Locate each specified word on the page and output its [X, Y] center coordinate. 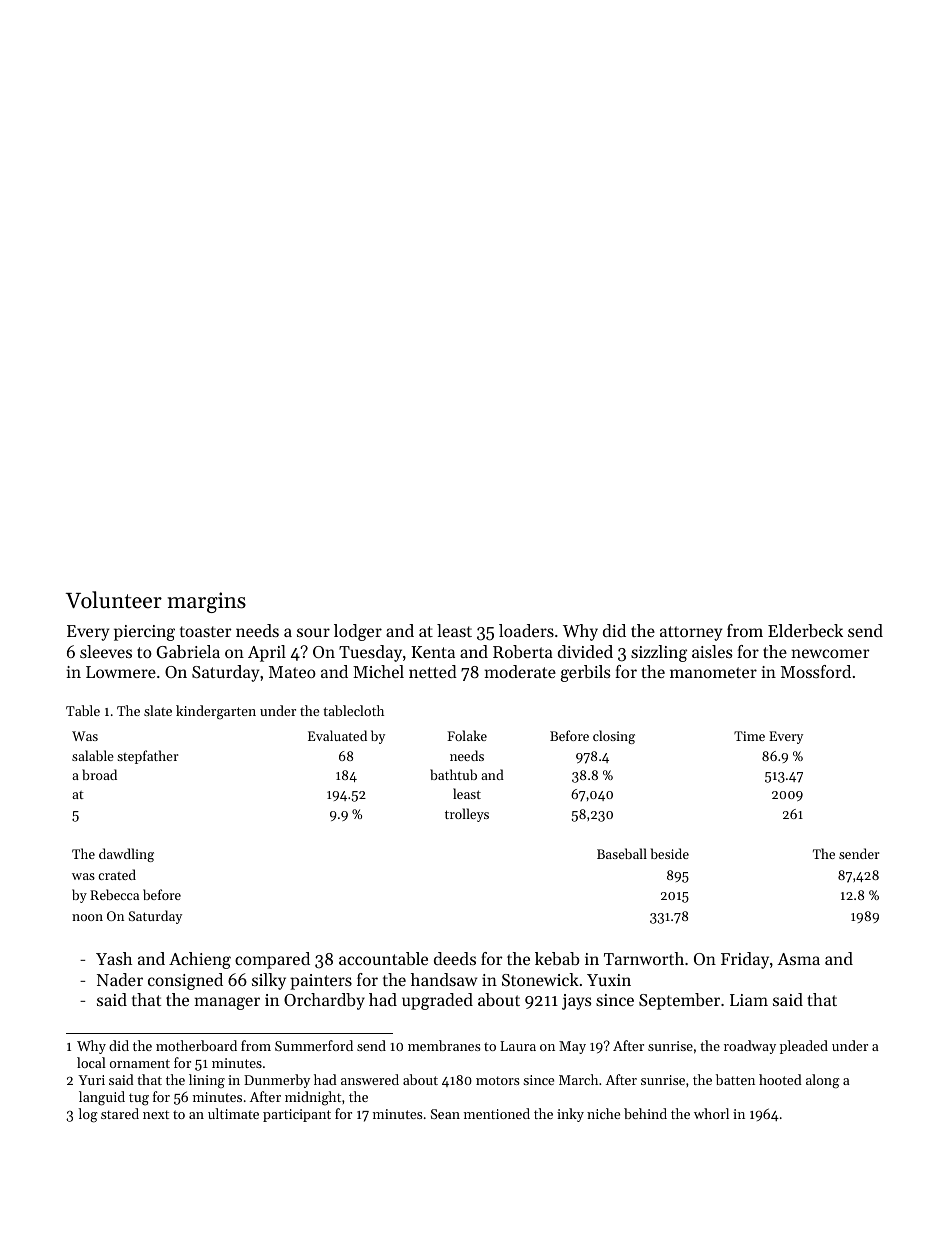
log [87, 1115]
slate [158, 710]
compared [272, 960]
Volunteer [113, 600]
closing [614, 737]
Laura [518, 1046]
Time [749, 736]
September [679, 1001]
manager [227, 1003]
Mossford [816, 671]
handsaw [444, 979]
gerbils [586, 673]
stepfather [148, 757]
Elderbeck [805, 630]
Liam [749, 1000]
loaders [526, 630]
